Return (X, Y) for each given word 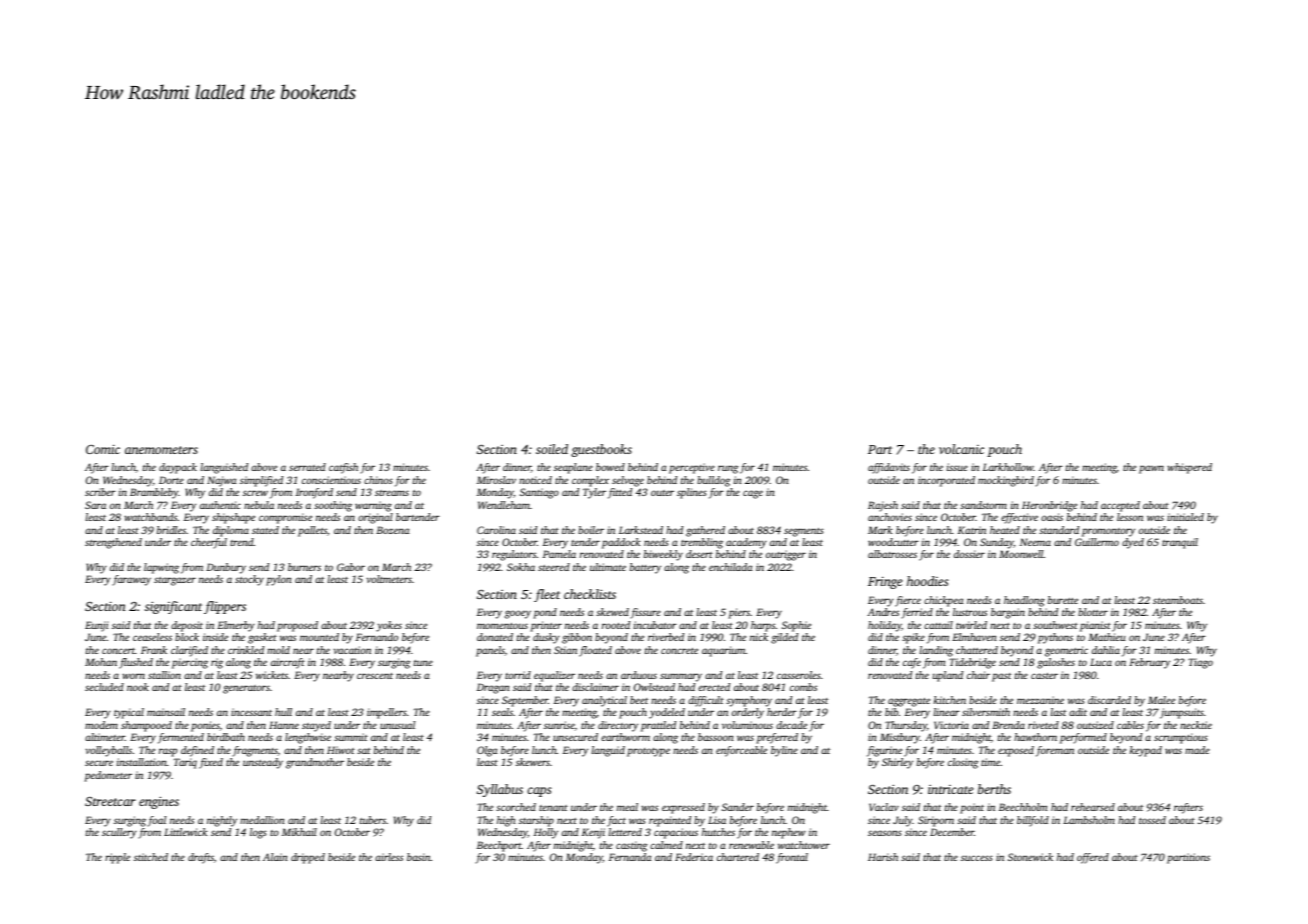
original (375, 518)
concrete (679, 651)
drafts (201, 858)
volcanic (961, 449)
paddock (621, 543)
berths (994, 789)
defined (197, 751)
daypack (178, 468)
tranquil (1180, 543)
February (1149, 663)
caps (539, 792)
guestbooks (601, 450)
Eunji (97, 626)
